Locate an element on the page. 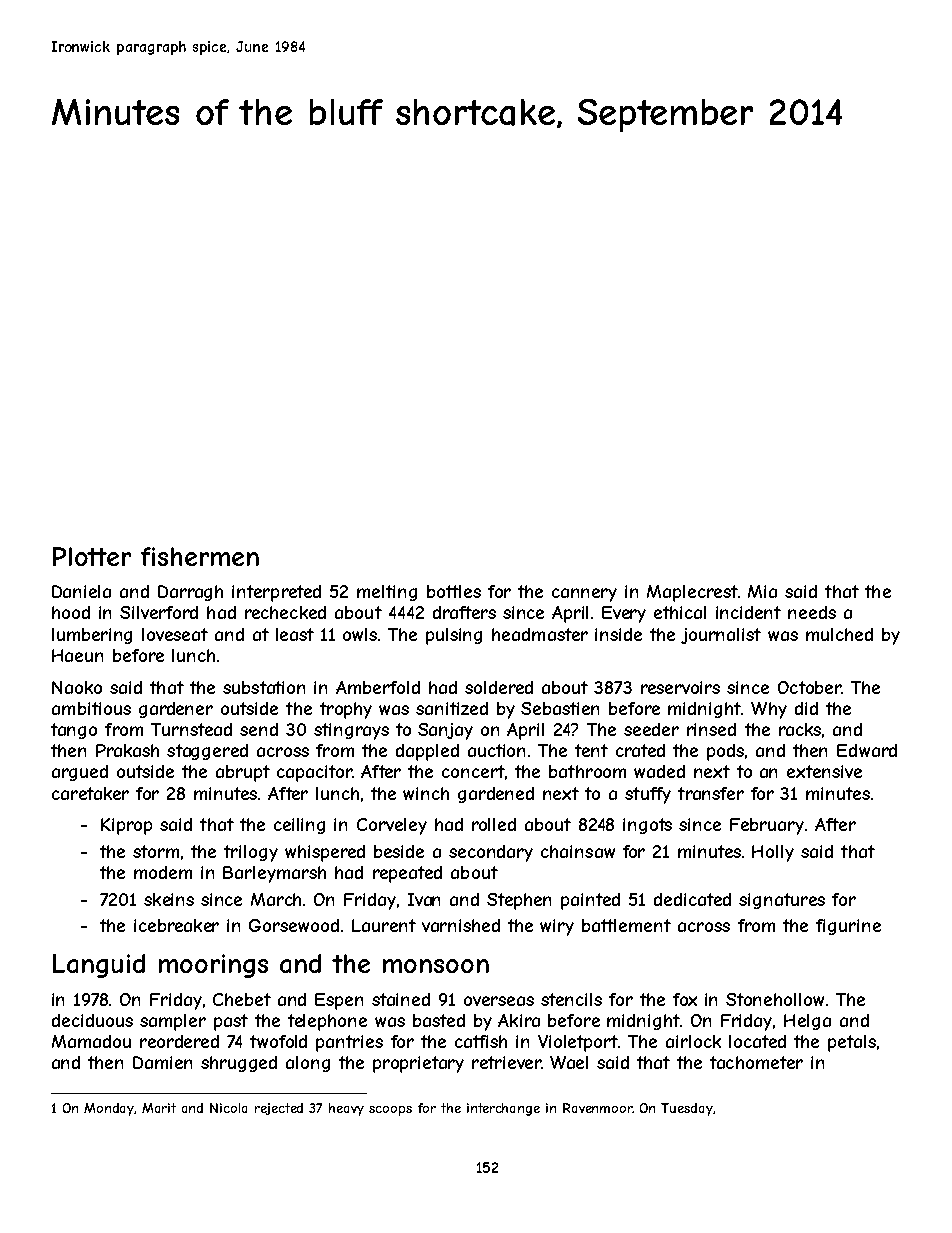  airlock is located at coordinates (693, 1041).
